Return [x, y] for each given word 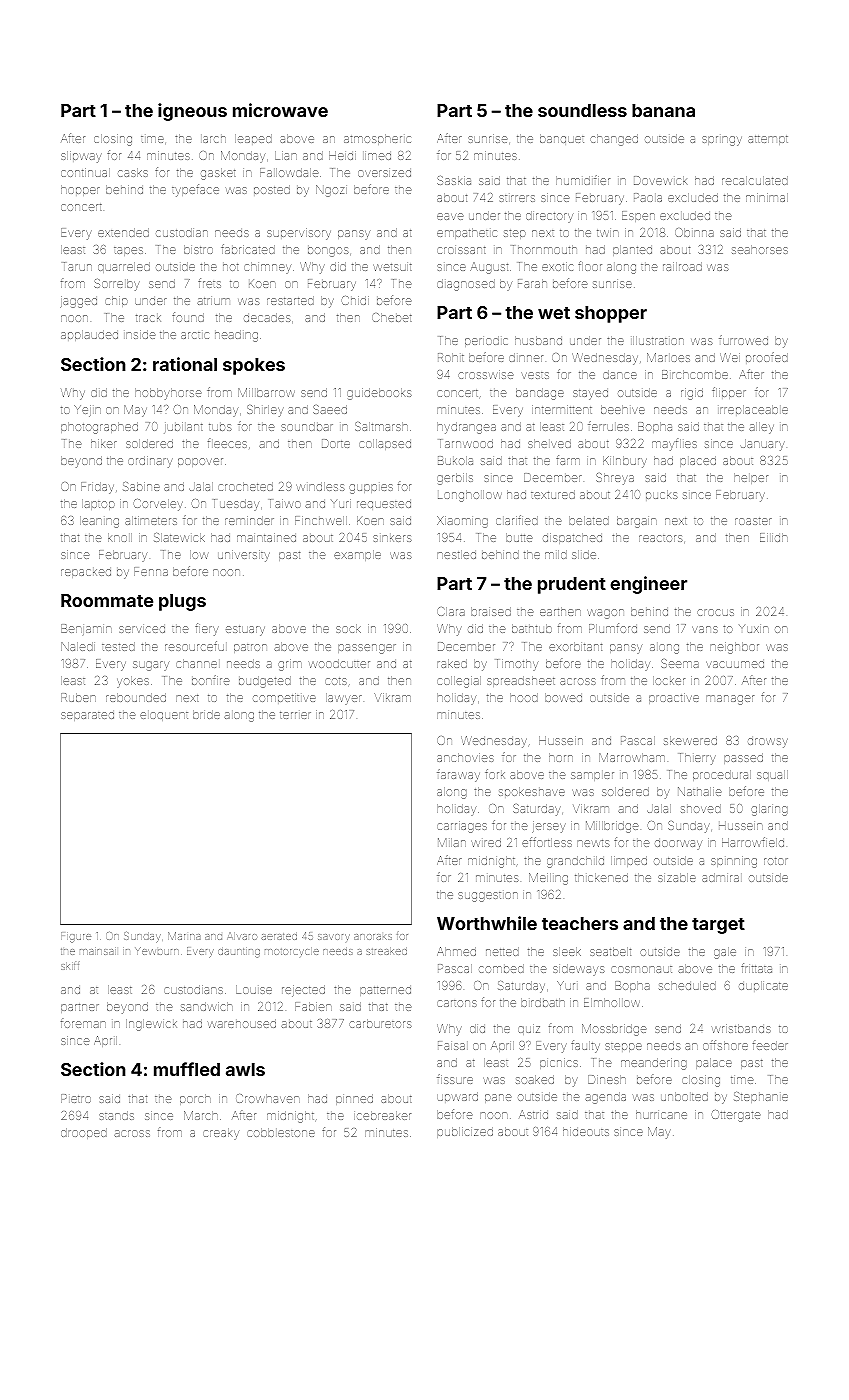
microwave [280, 110]
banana [663, 110]
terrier [295, 715]
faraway [458, 775]
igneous [192, 112]
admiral [720, 877]
